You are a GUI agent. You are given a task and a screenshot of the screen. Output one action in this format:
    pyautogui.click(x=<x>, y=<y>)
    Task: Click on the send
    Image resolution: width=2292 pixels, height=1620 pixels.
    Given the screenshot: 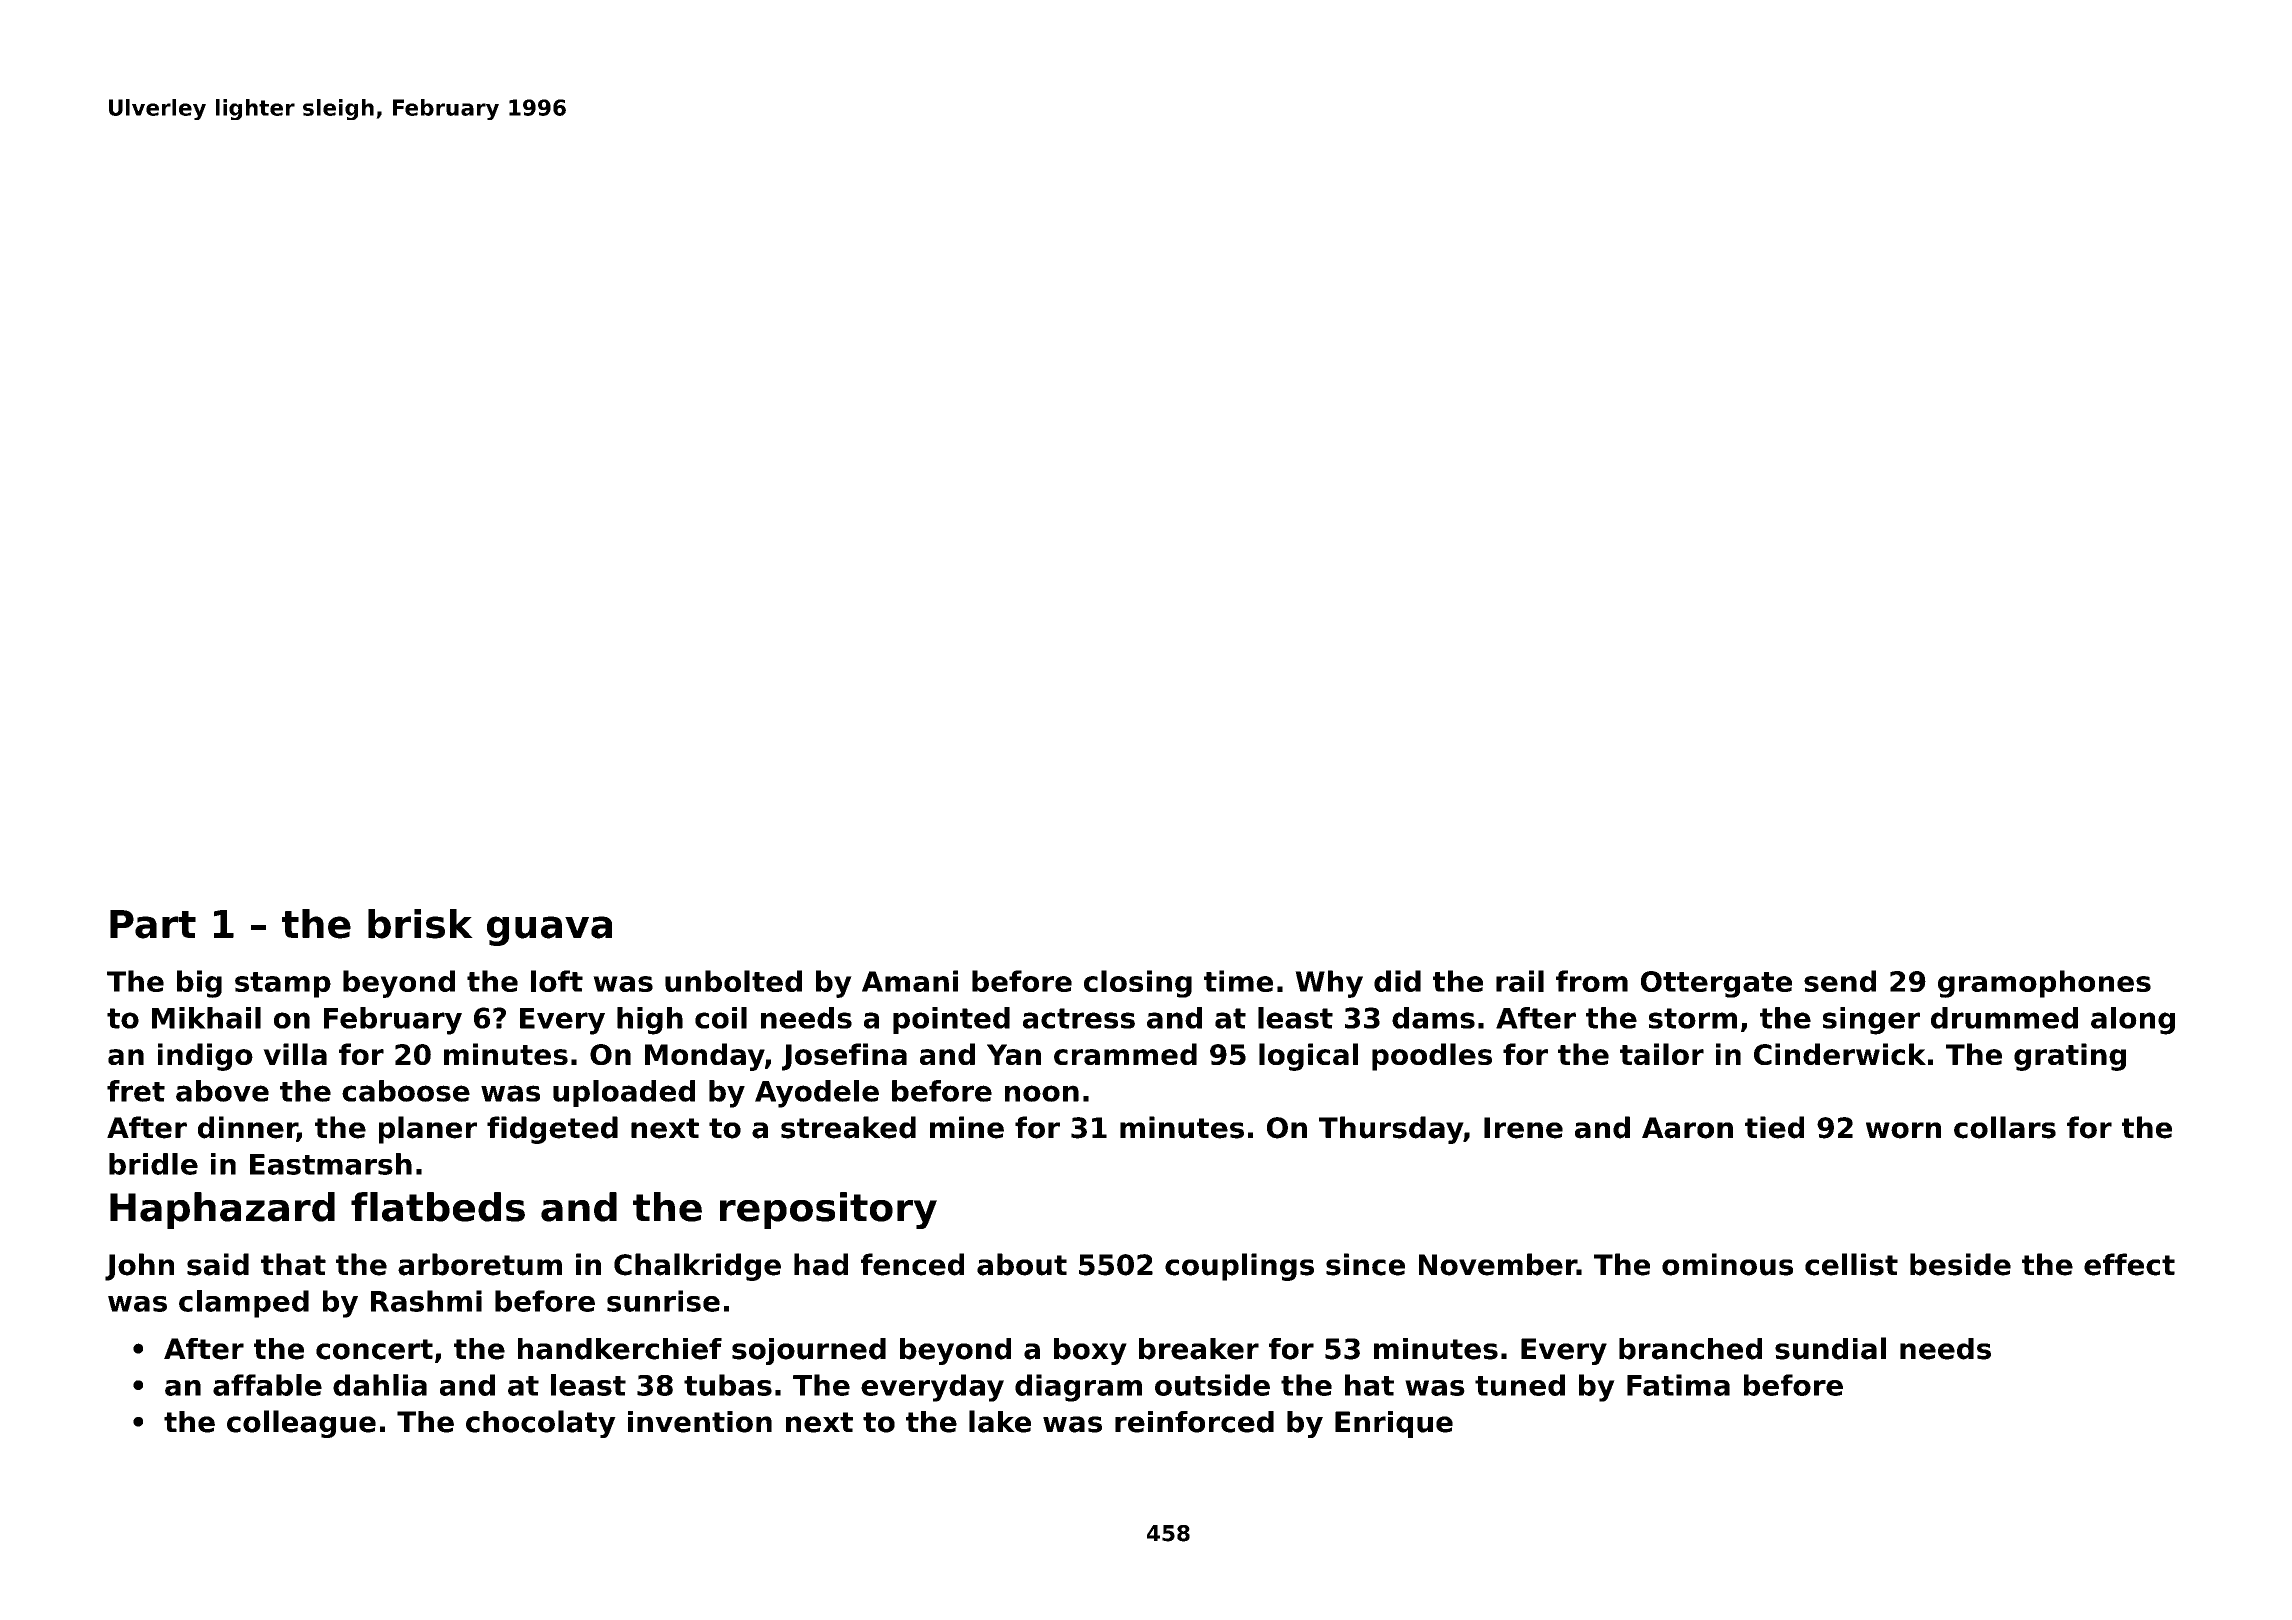 What is the action you would take?
    pyautogui.click(x=1840, y=981)
